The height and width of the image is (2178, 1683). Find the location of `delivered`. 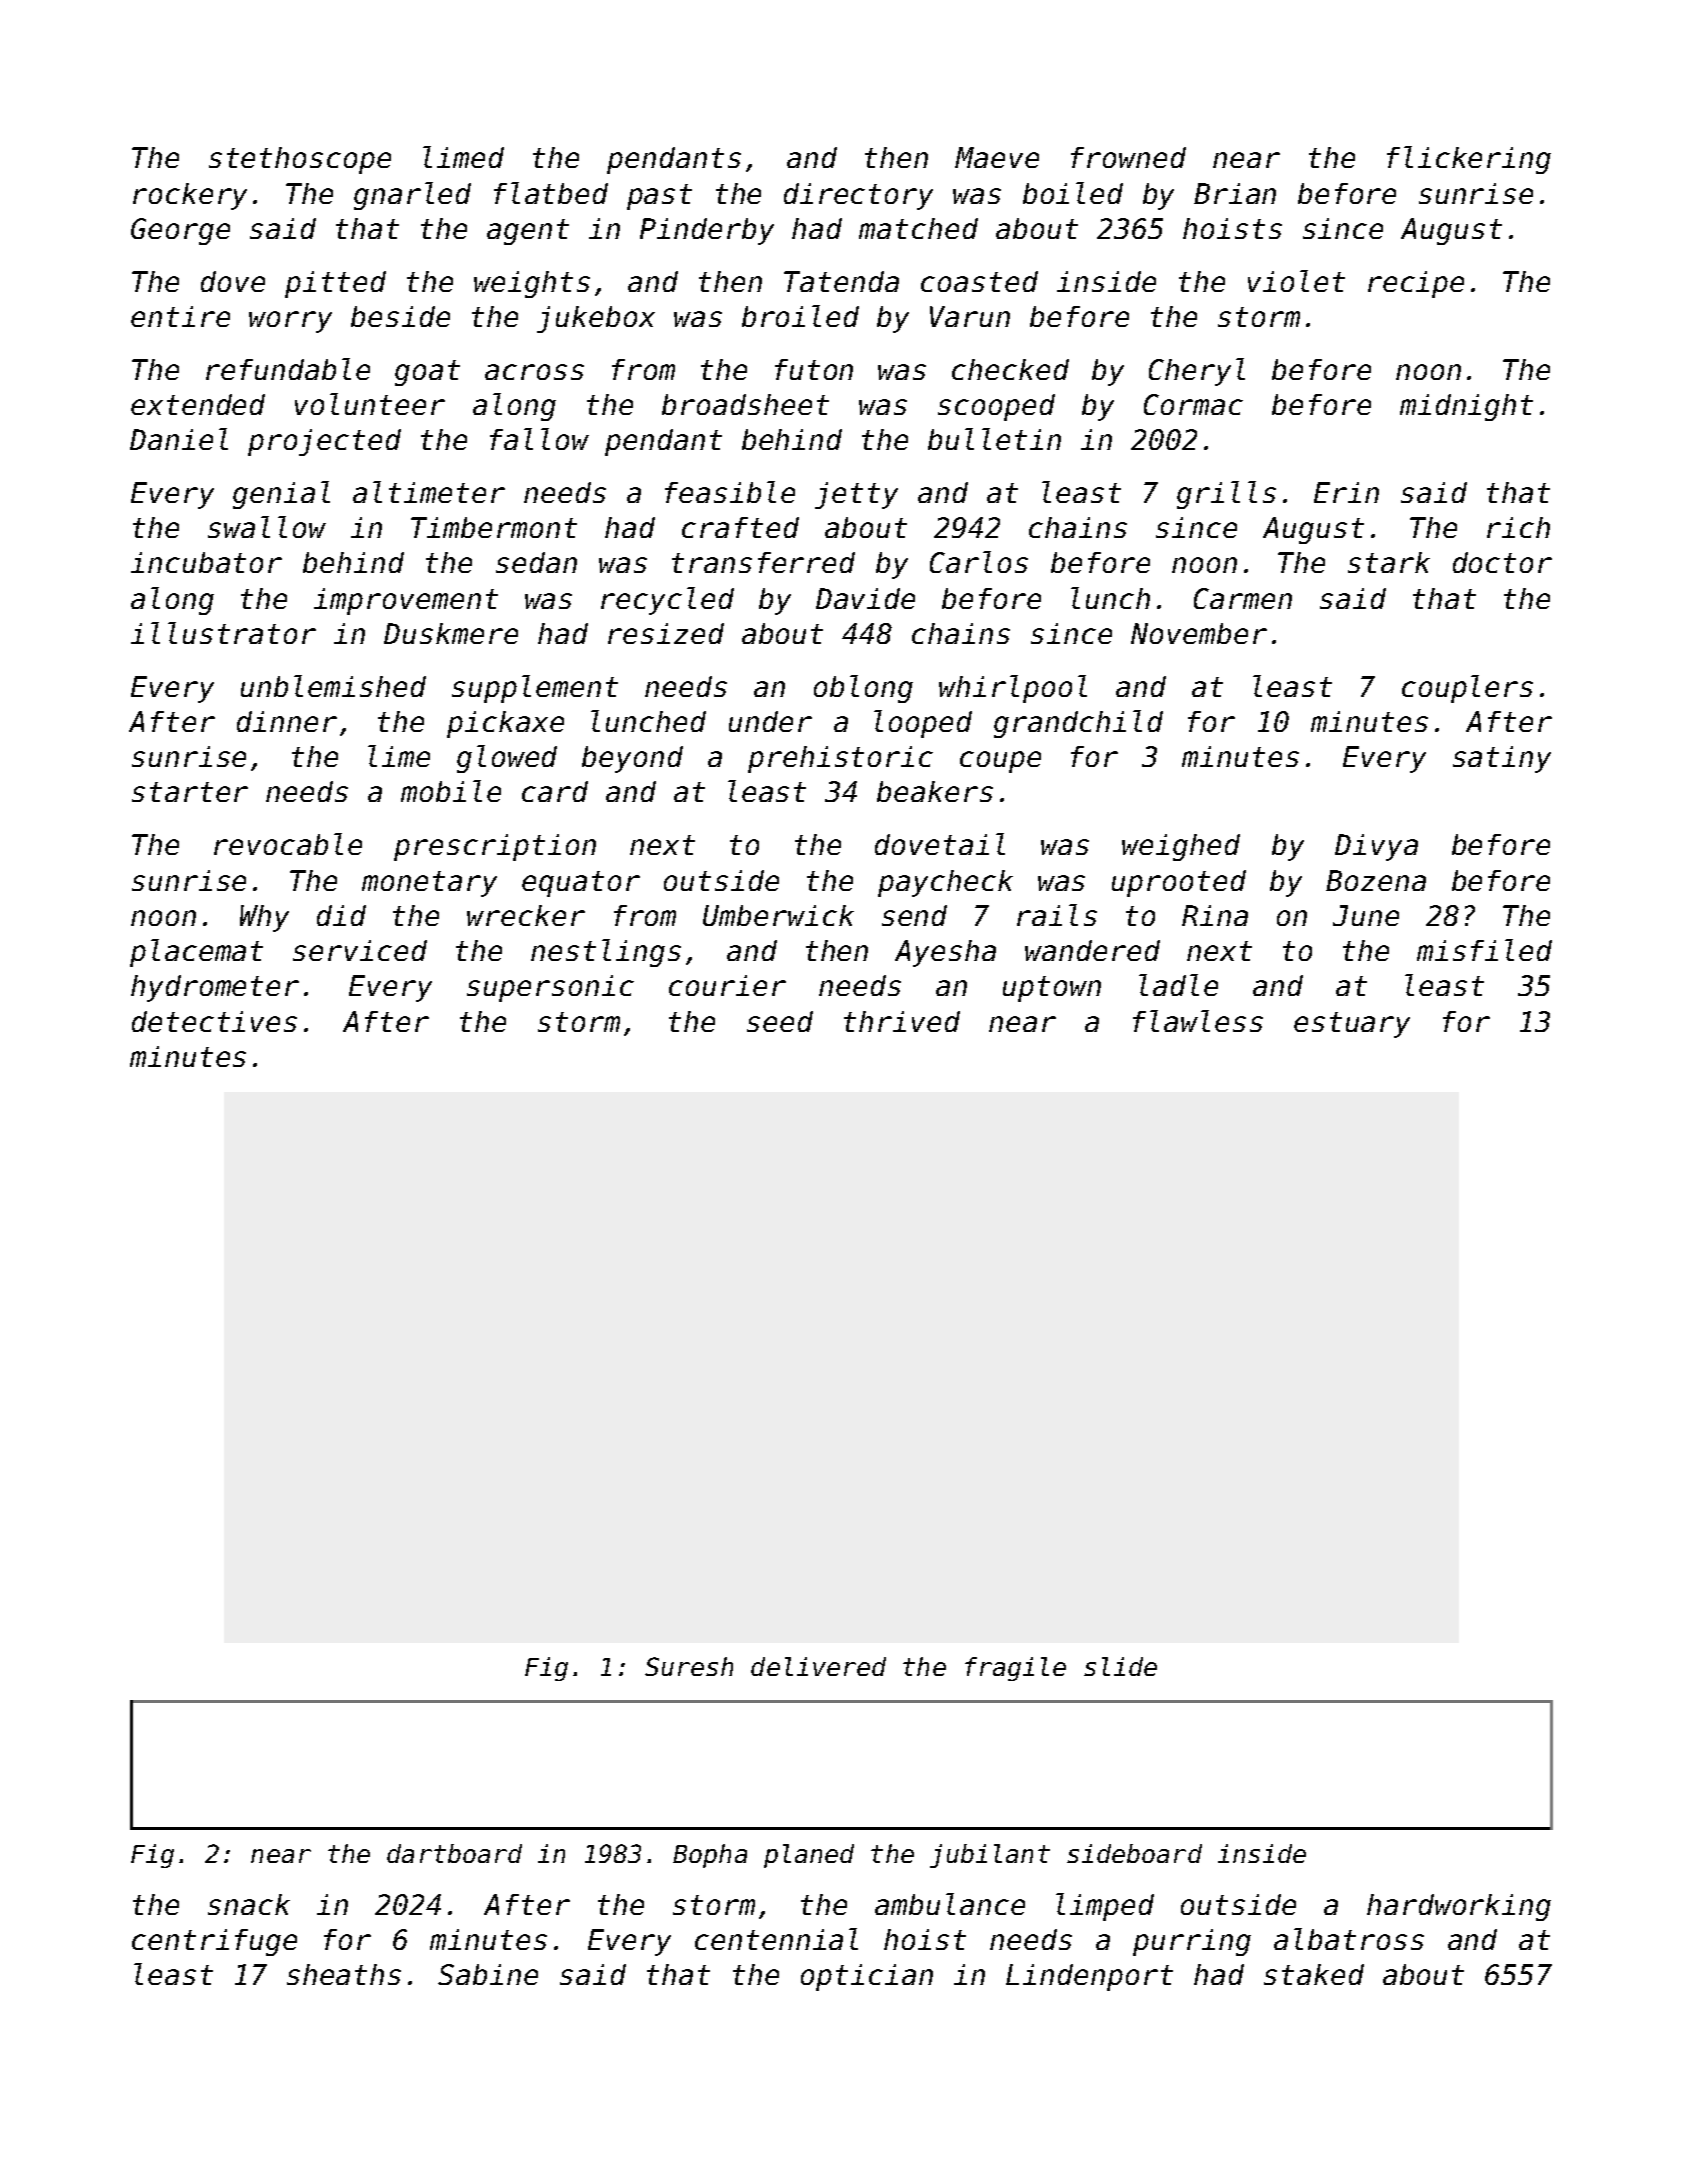

delivered is located at coordinates (818, 1666).
